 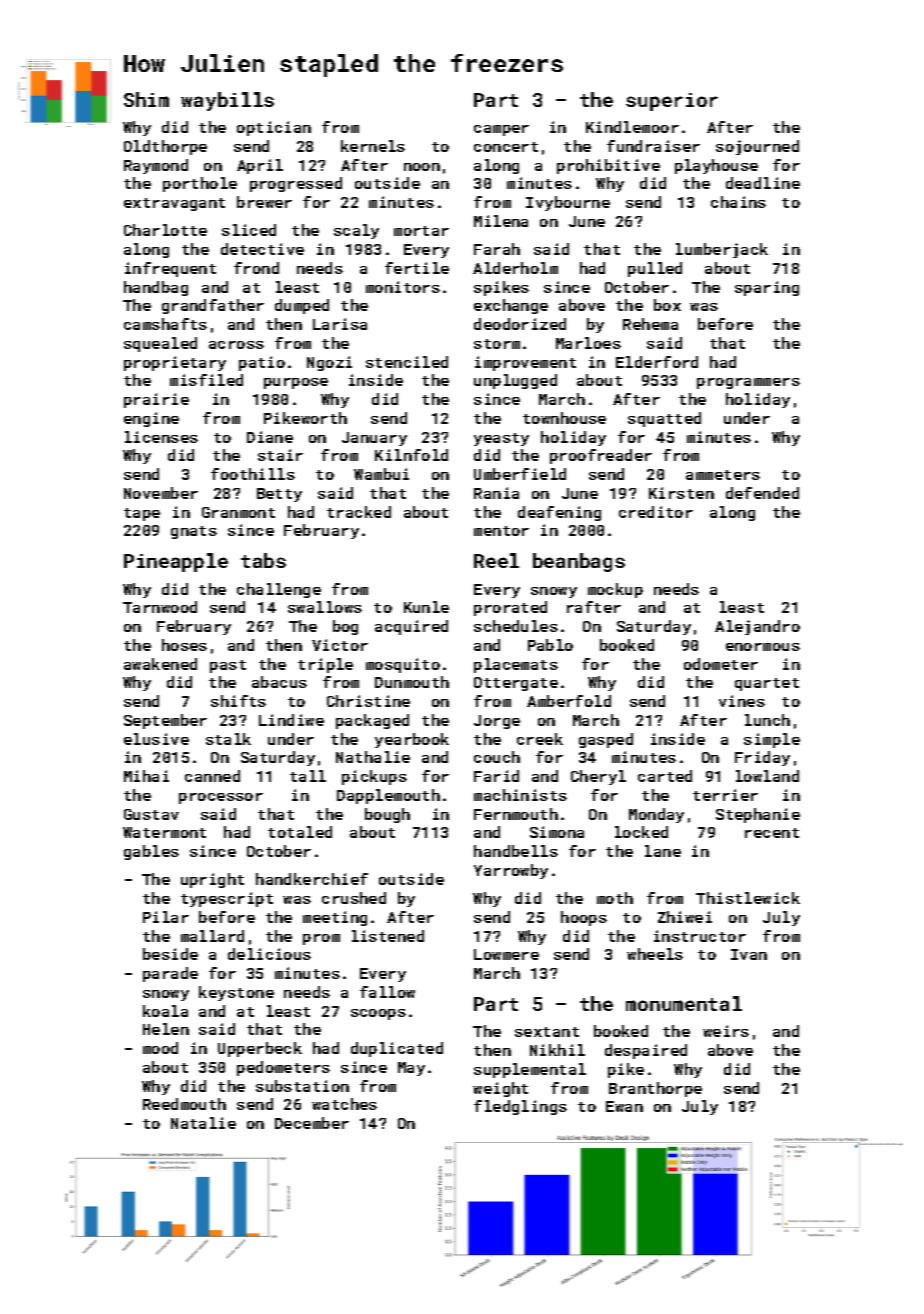 I want to click on elusive, so click(x=156, y=739).
